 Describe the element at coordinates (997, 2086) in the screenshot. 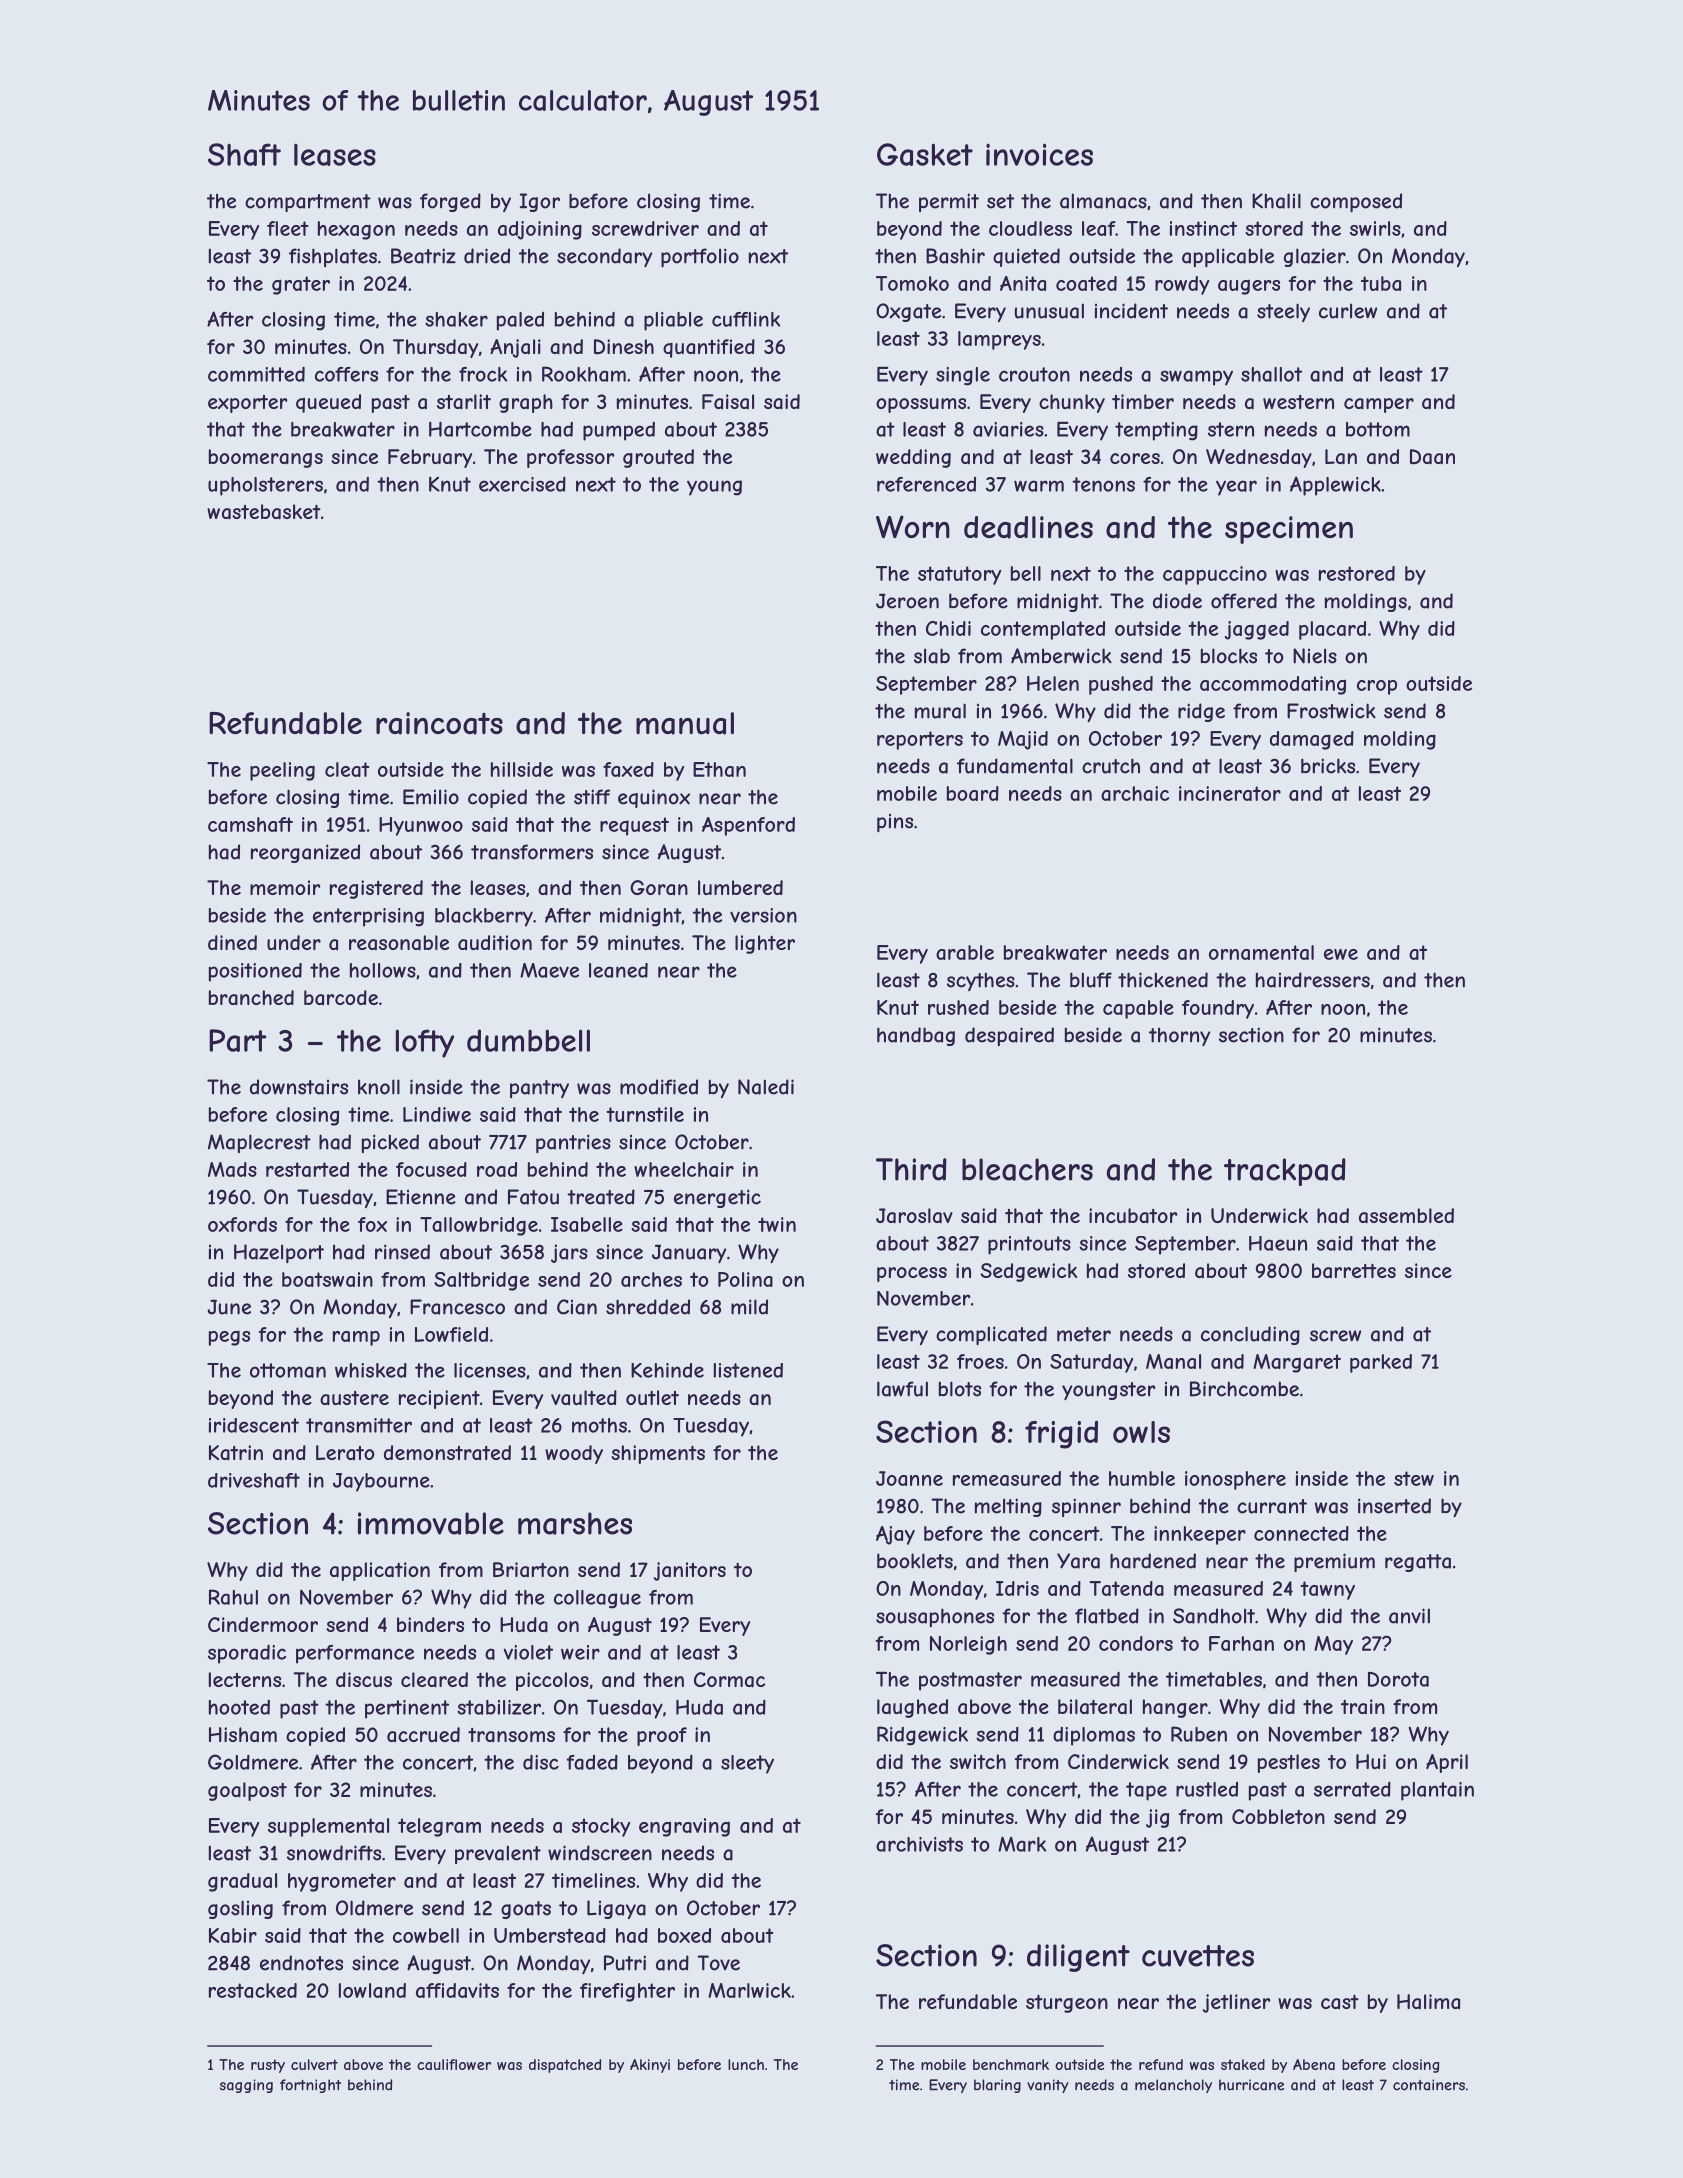

I see `blaring` at that location.
